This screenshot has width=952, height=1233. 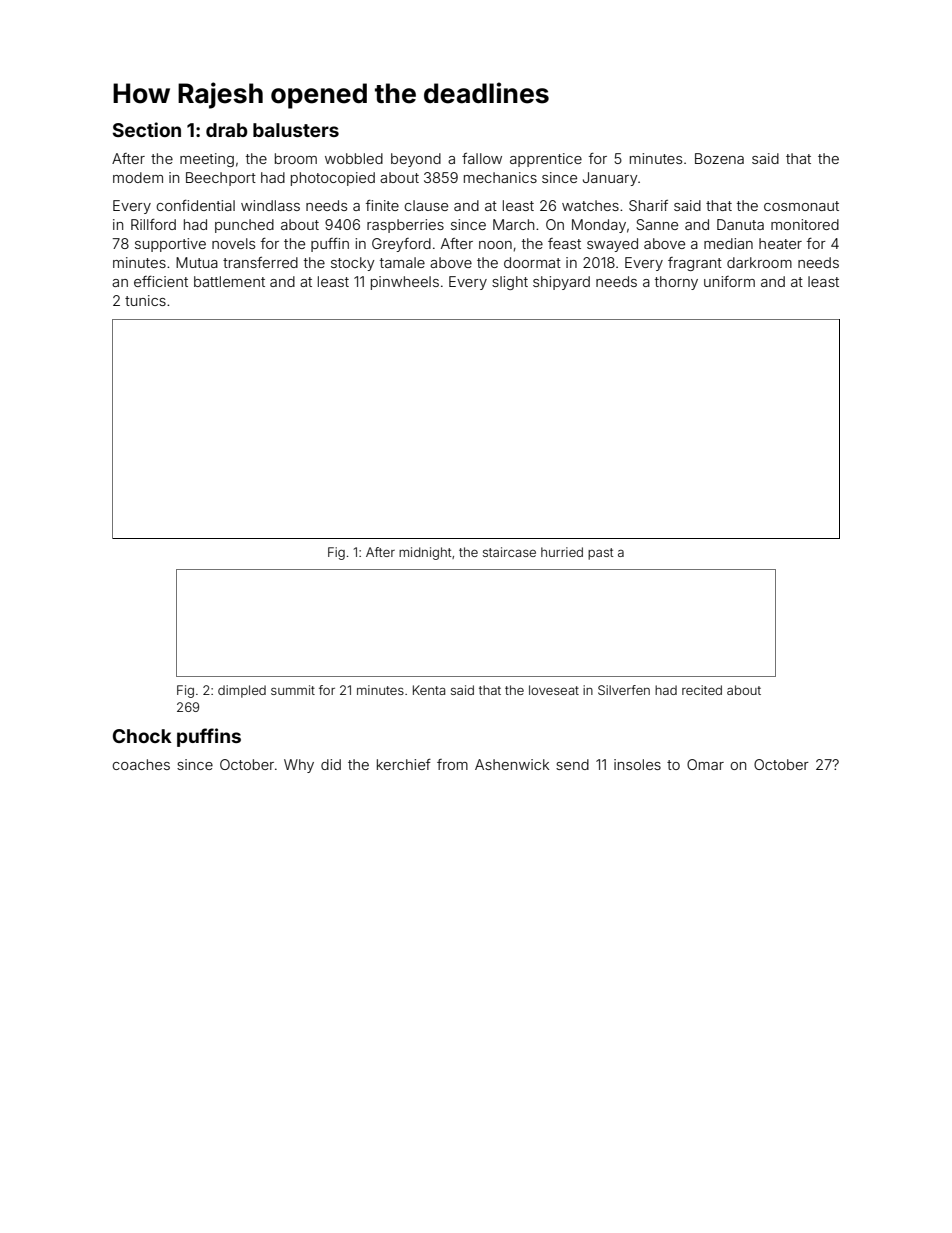 I want to click on recited, so click(x=702, y=690).
